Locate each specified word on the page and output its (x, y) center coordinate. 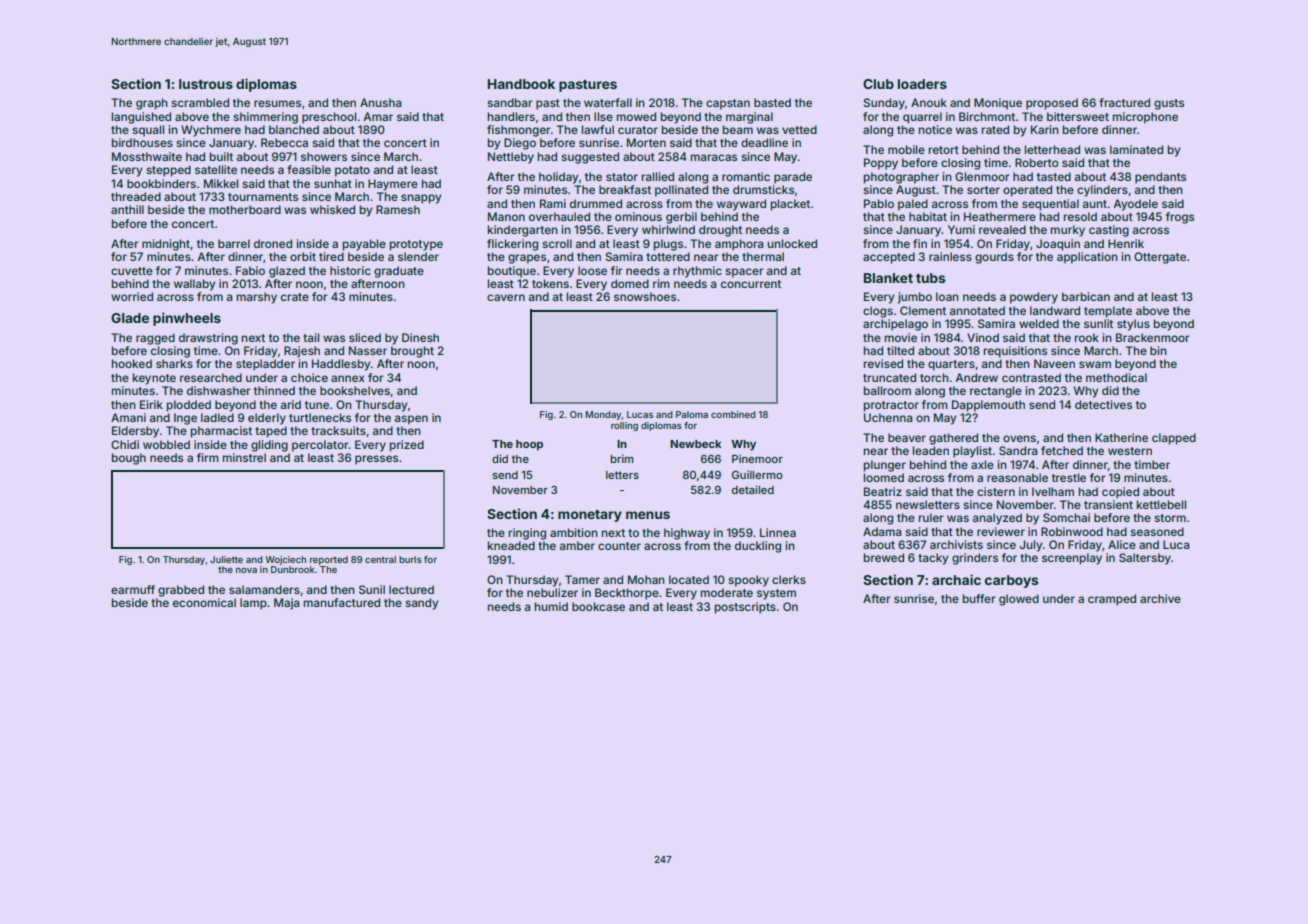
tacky (933, 559)
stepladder (265, 365)
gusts (1169, 104)
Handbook (521, 84)
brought (412, 352)
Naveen (1054, 363)
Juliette (226, 559)
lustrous (206, 84)
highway (687, 534)
